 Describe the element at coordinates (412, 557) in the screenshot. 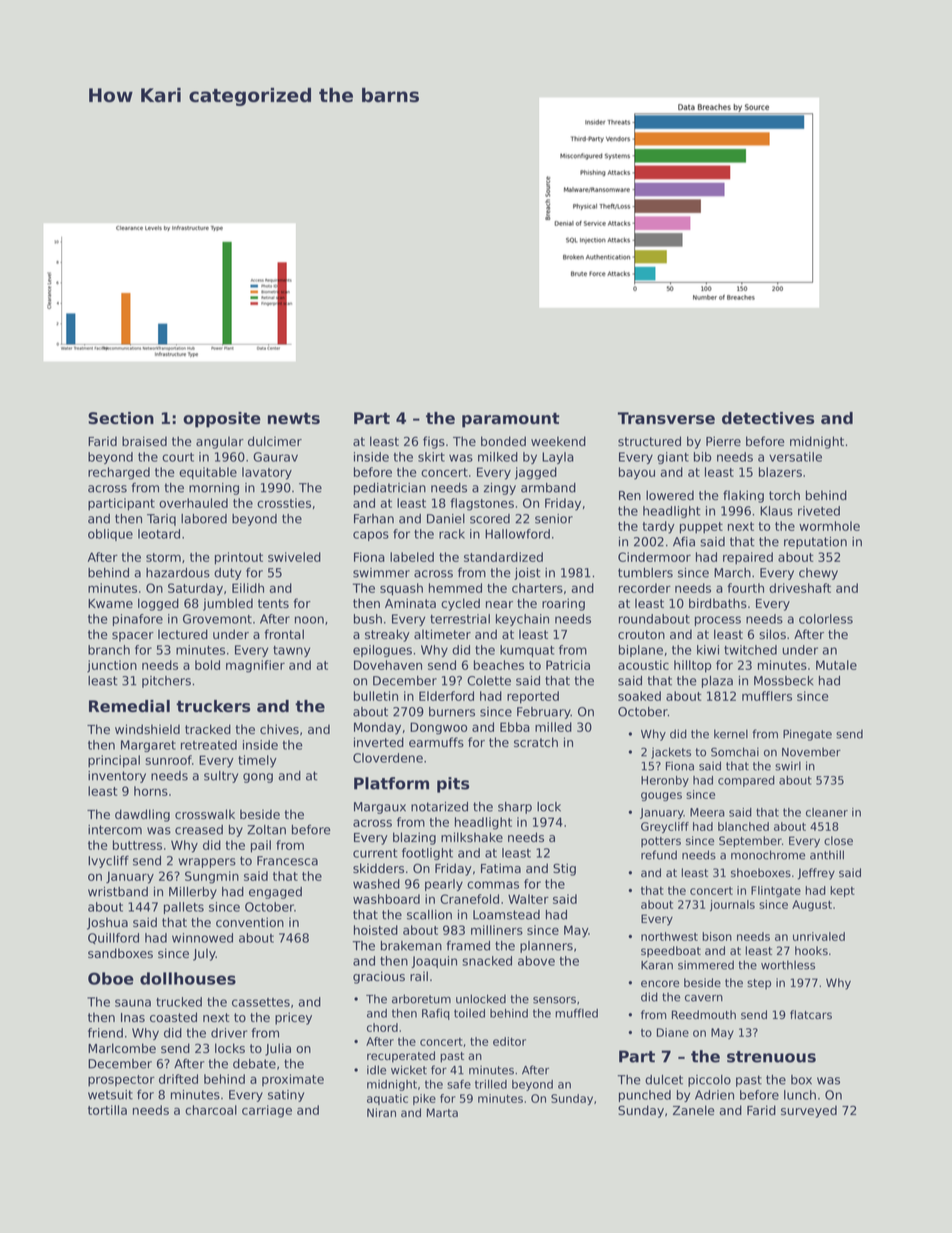

I see `labeled` at that location.
